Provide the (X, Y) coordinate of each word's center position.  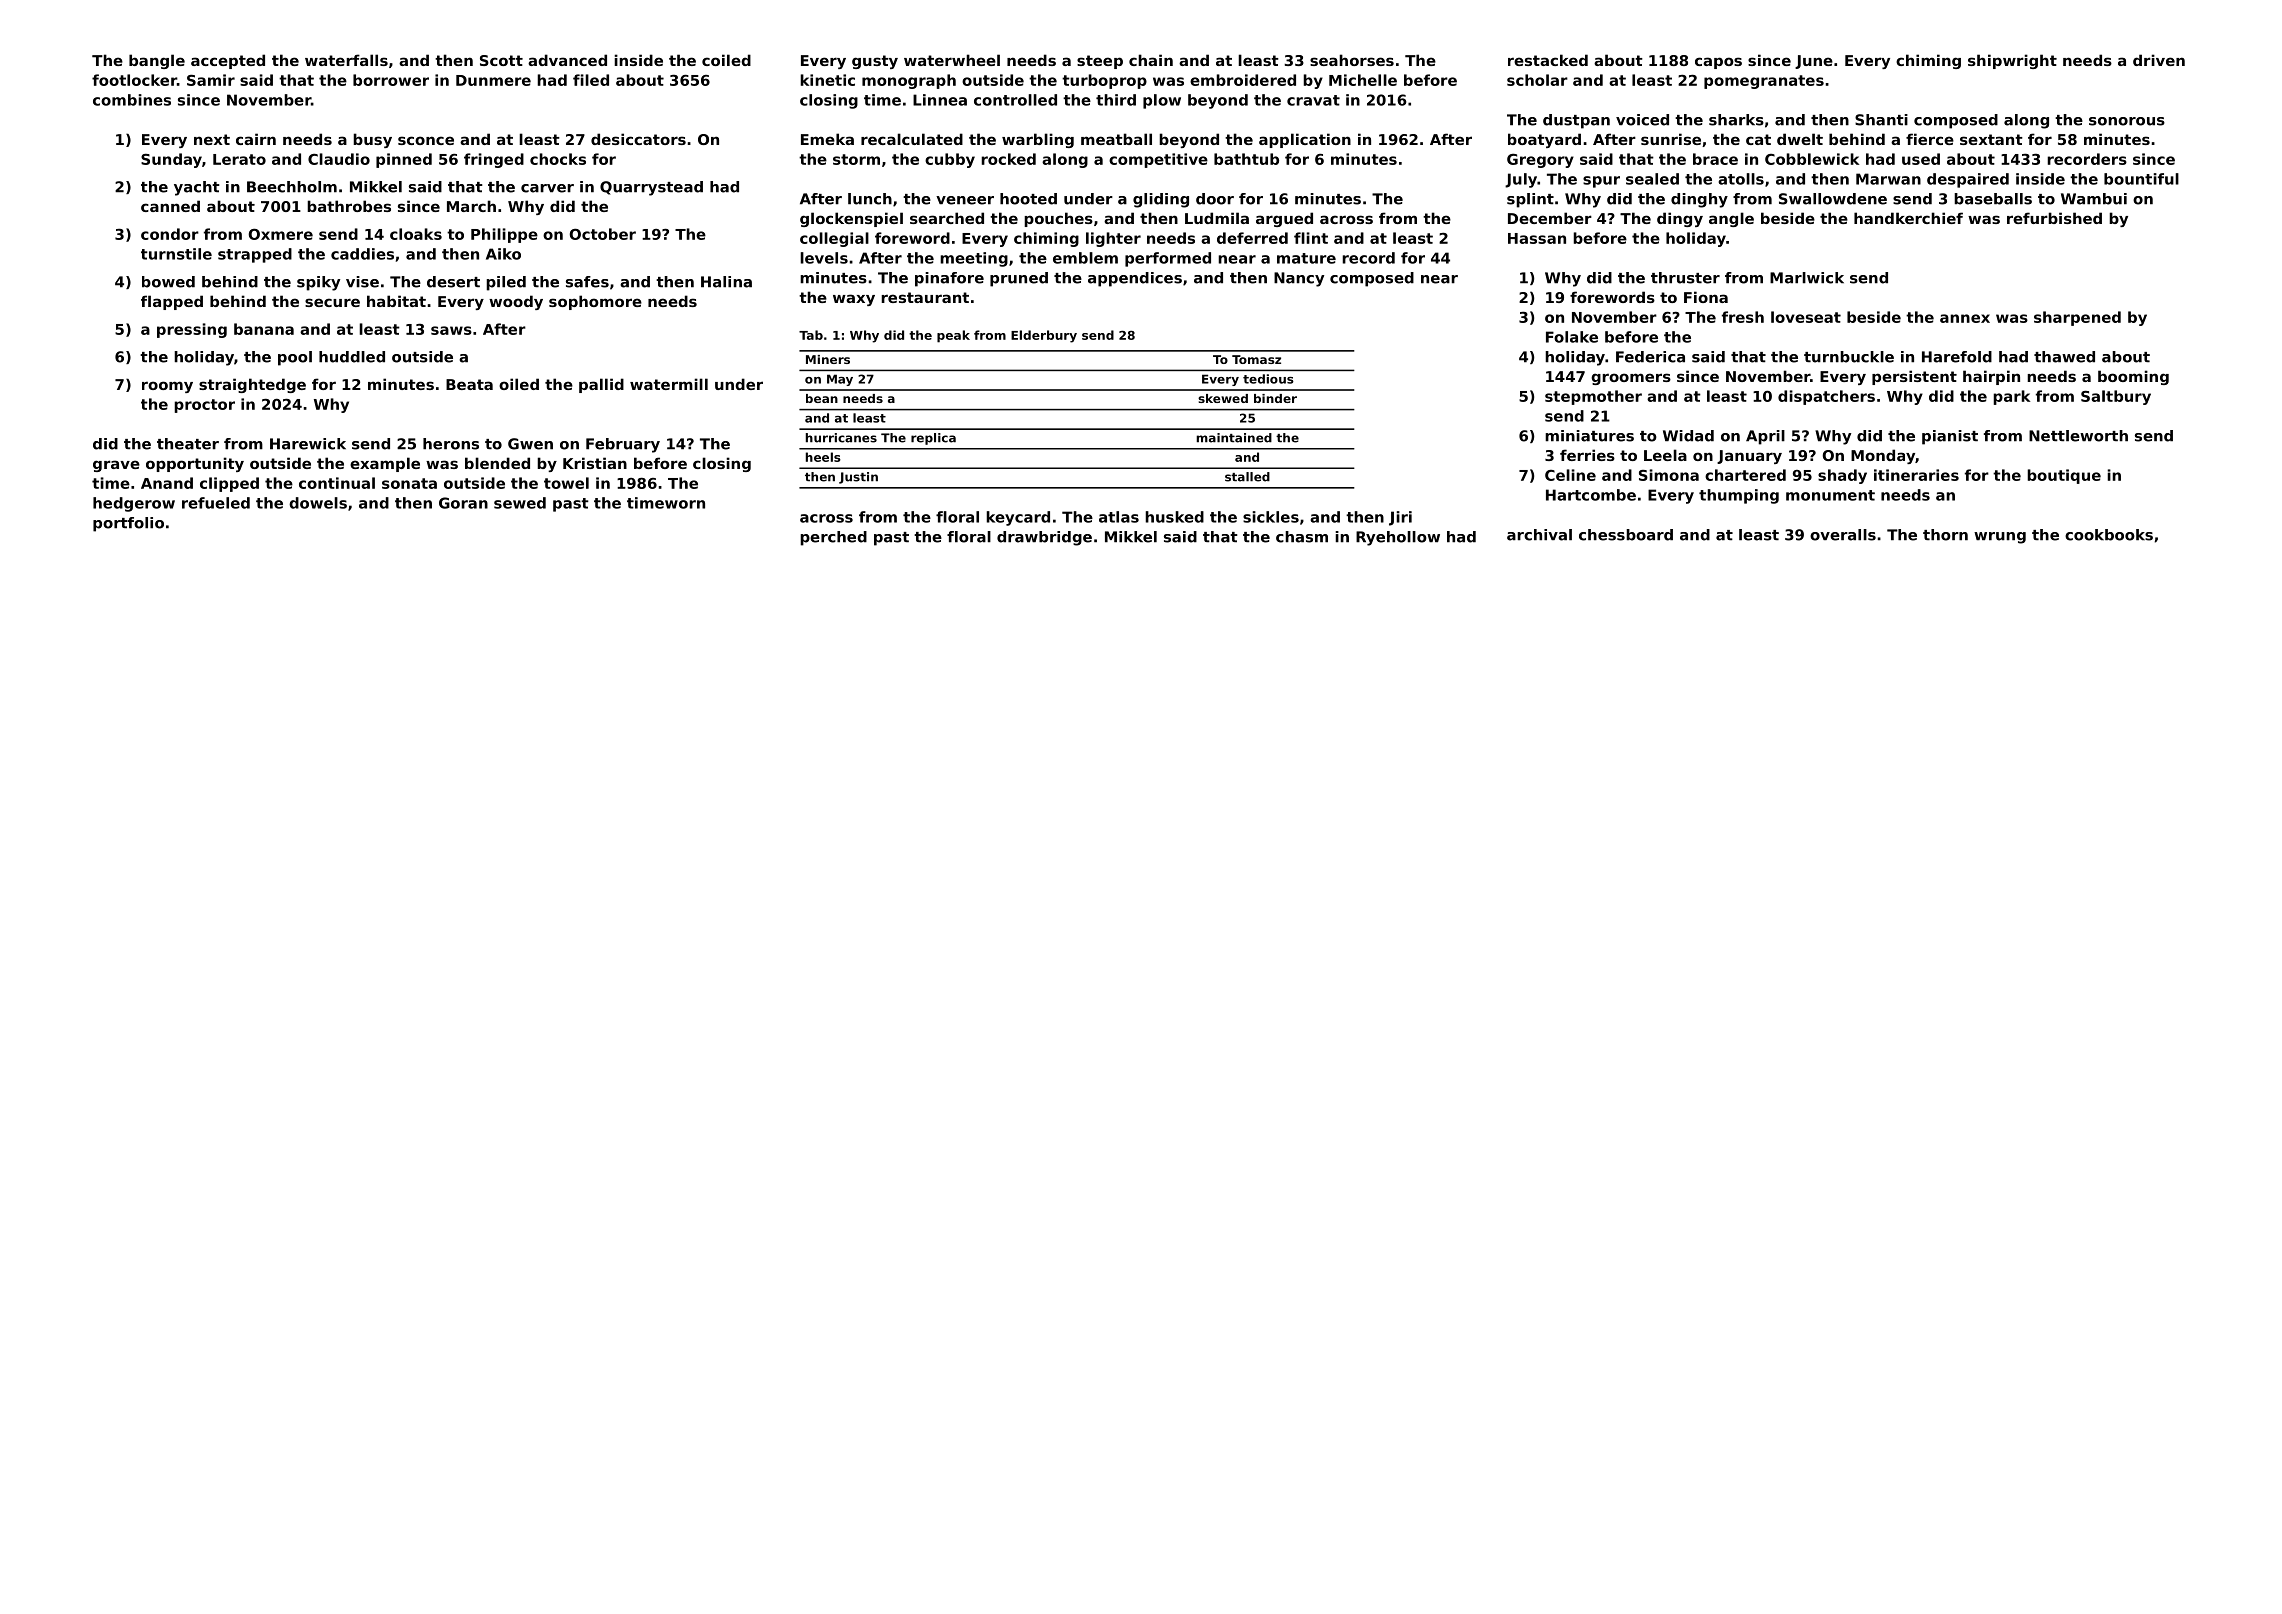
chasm (1302, 537)
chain (1151, 60)
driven (2159, 60)
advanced (567, 60)
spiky (318, 283)
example (385, 464)
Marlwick (1807, 278)
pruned (1019, 279)
